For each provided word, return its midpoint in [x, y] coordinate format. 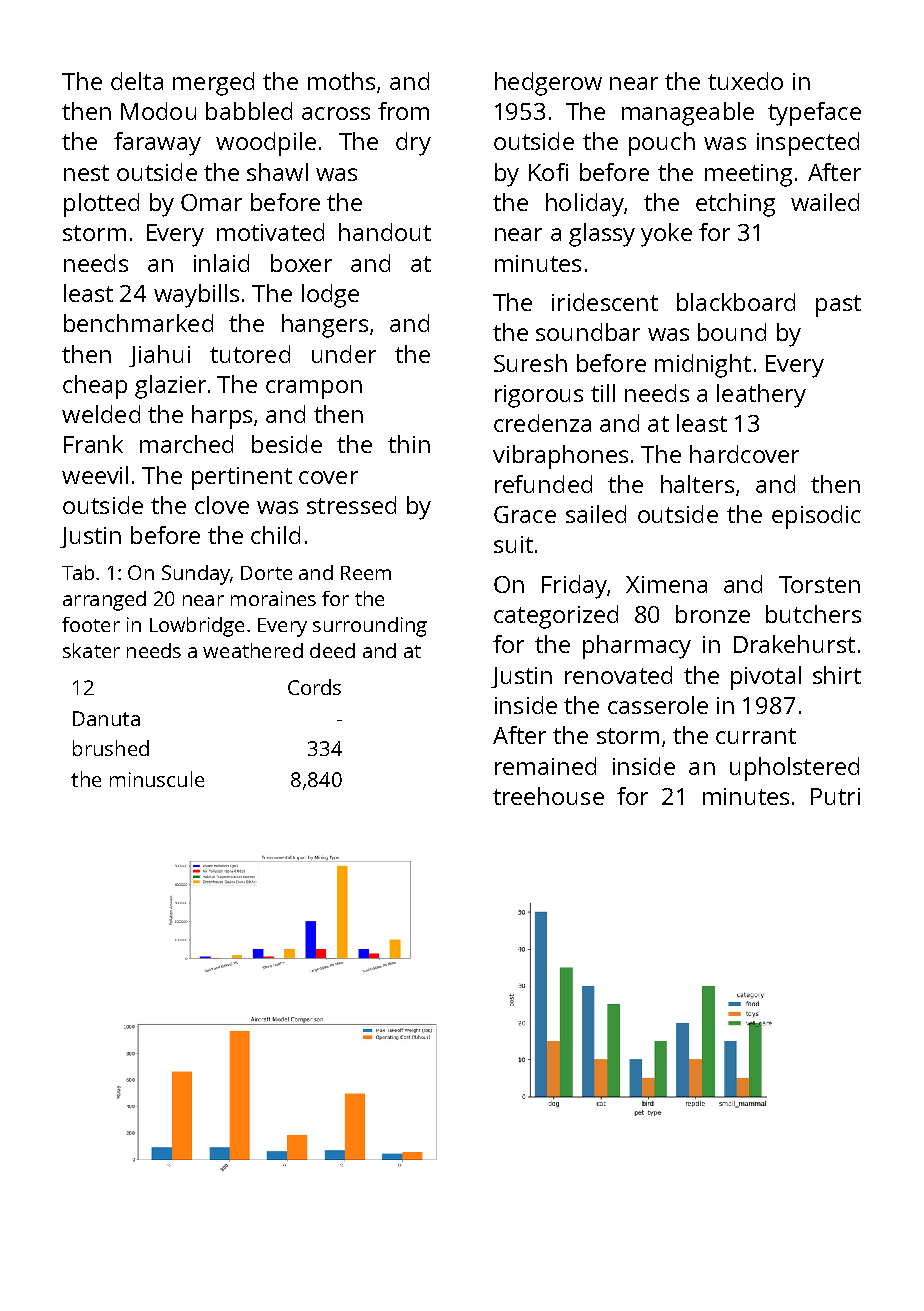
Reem [366, 573]
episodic [816, 517]
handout [385, 232]
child [275, 535]
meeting [748, 175]
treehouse [548, 796]
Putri [835, 796]
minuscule [157, 779]
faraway [157, 144]
